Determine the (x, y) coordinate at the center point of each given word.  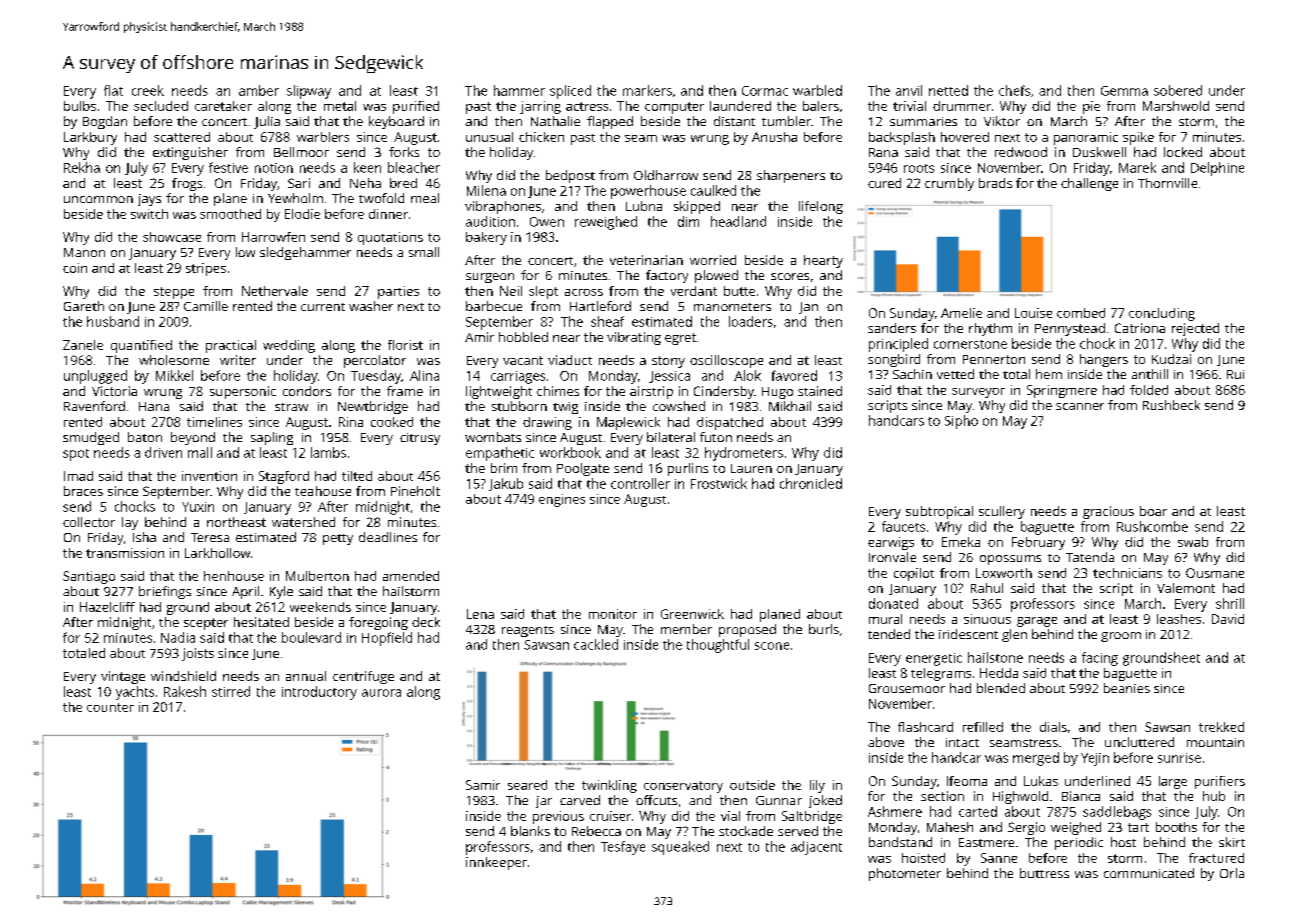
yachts (135, 693)
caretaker (223, 106)
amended (411, 576)
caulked (713, 190)
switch (149, 214)
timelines (214, 422)
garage (1037, 622)
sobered (1178, 90)
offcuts (656, 800)
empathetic (500, 454)
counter (110, 707)
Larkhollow (217, 553)
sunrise (1179, 758)
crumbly (949, 184)
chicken (541, 137)
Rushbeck (1171, 405)
